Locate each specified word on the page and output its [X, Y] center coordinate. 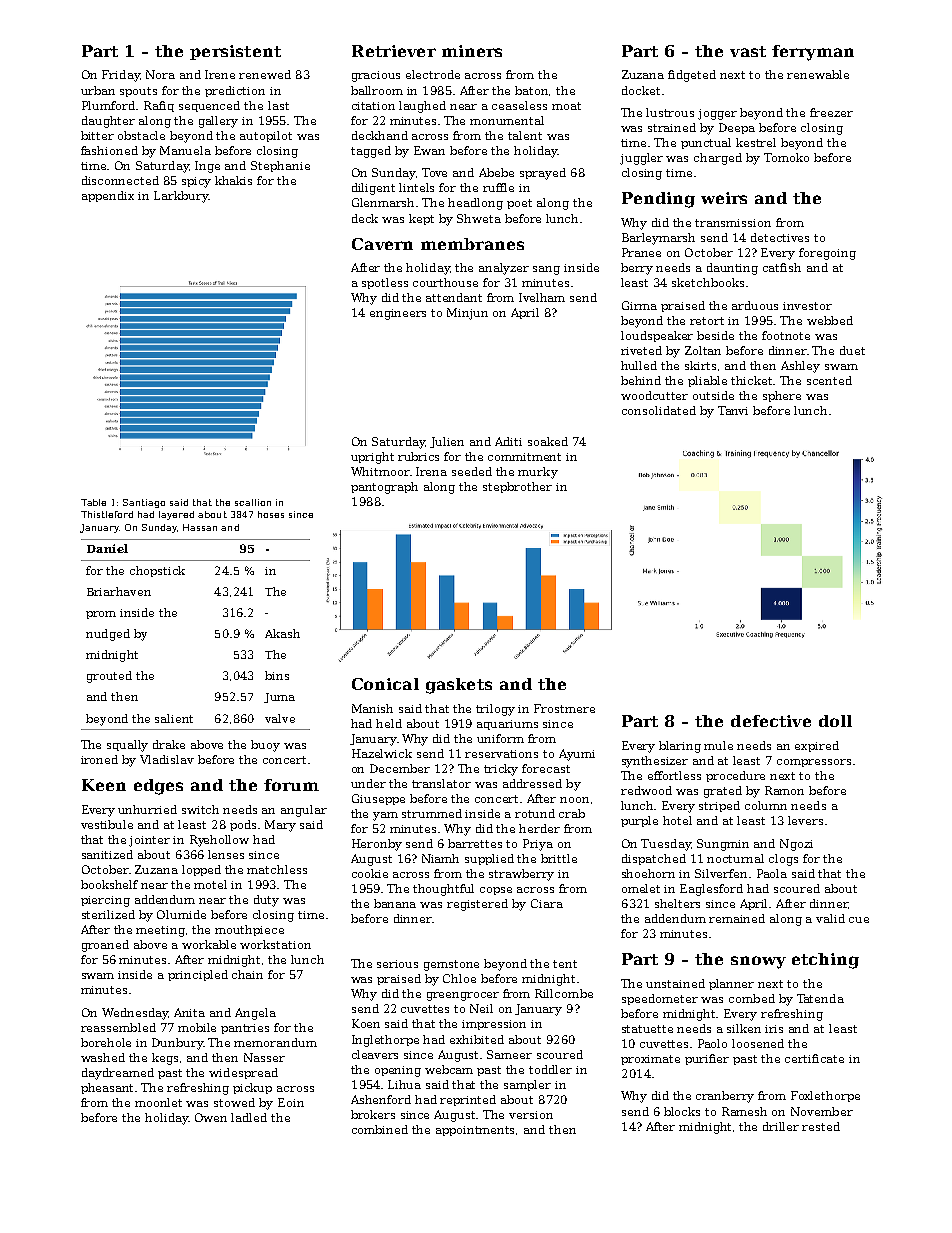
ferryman [813, 53]
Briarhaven [119, 591]
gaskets [459, 686]
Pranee [641, 252]
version [531, 1115]
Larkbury [181, 197]
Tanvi [733, 410]
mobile [197, 1027]
